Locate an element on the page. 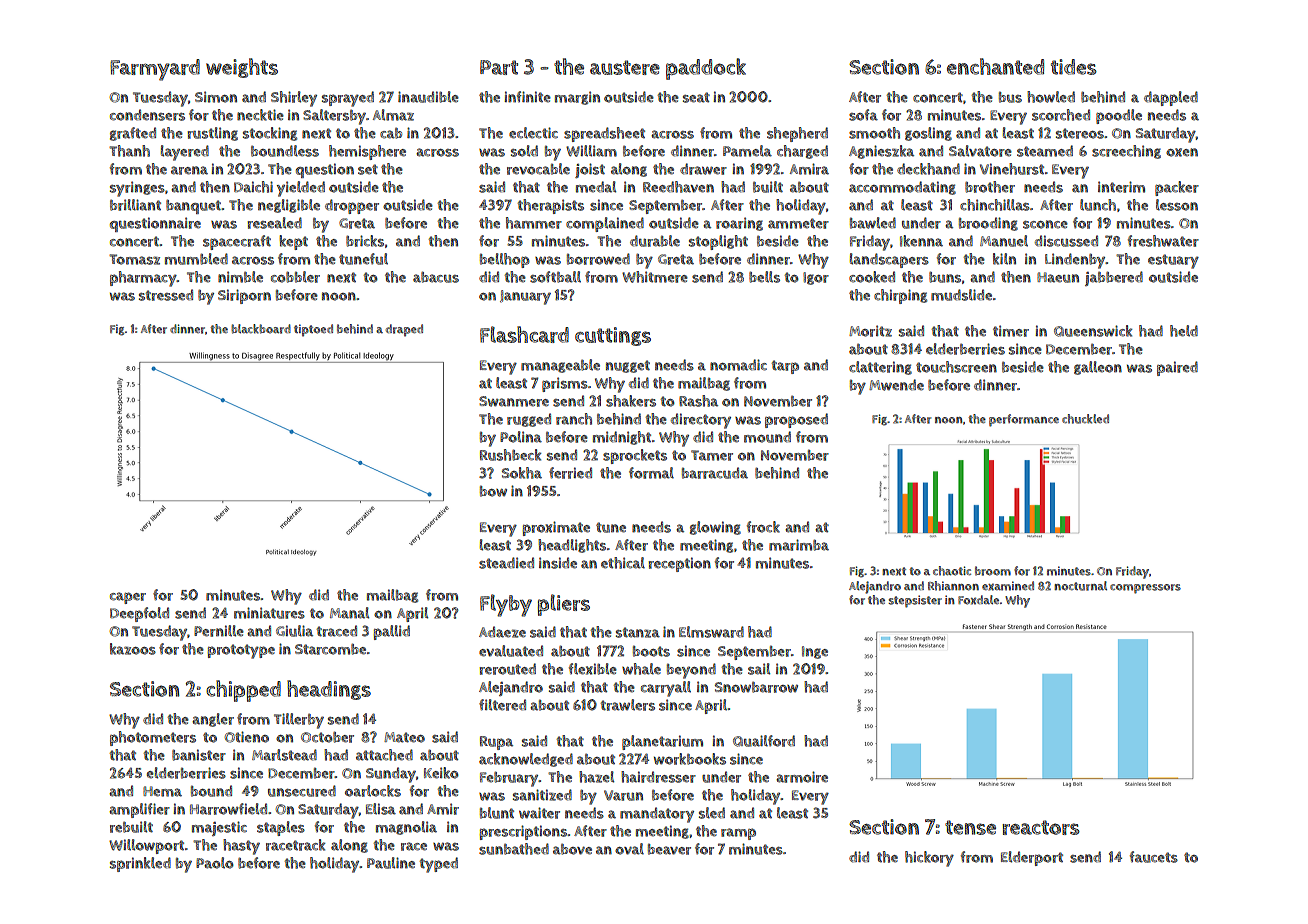 The width and height of the document is (1308, 924). Elmsward is located at coordinates (711, 632).
